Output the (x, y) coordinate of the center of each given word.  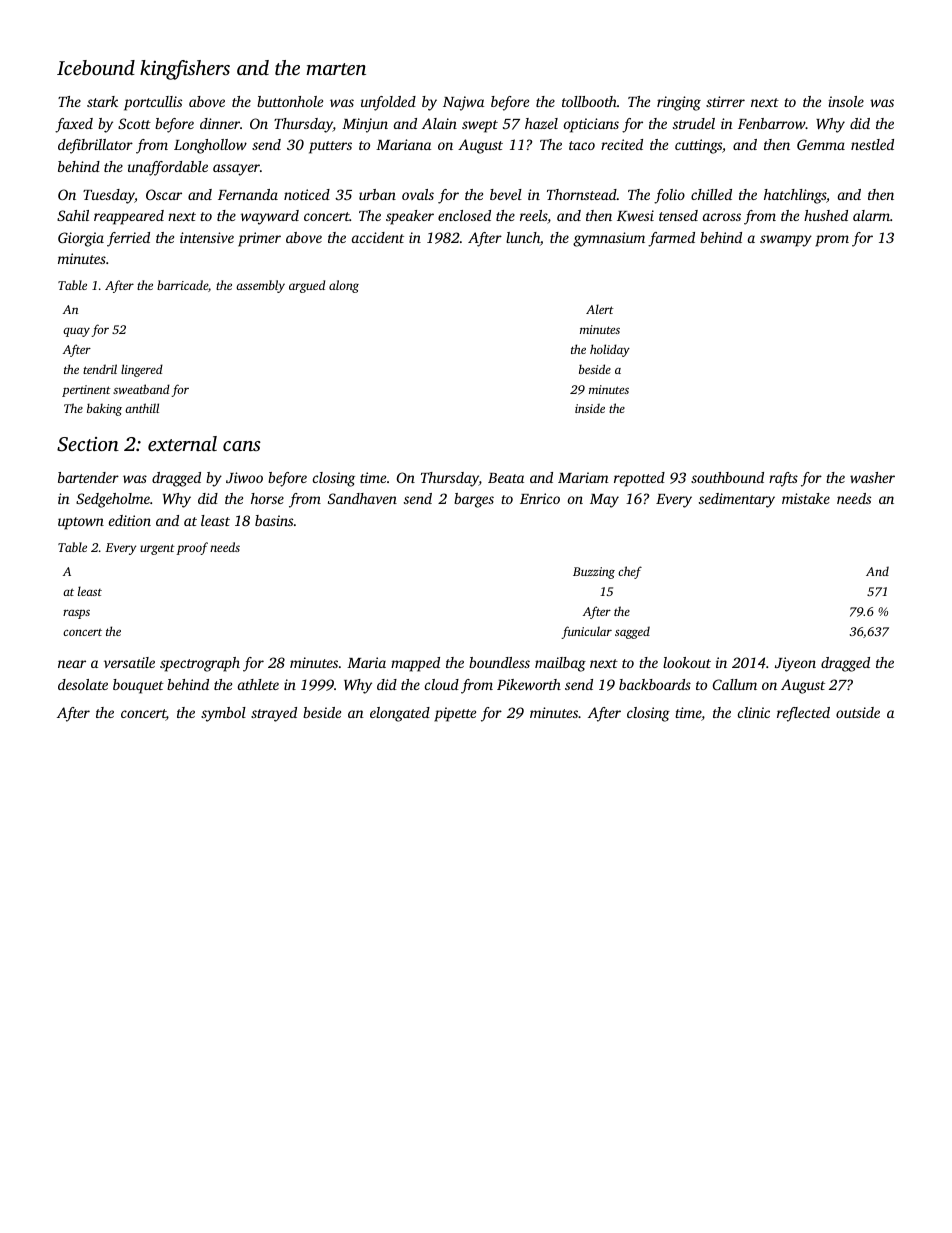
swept (480, 126)
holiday (610, 350)
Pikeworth (529, 684)
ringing (679, 103)
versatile (129, 662)
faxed (74, 125)
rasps (76, 614)
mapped (415, 664)
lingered (142, 370)
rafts (783, 479)
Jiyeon (795, 664)
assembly (260, 286)
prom (832, 241)
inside (590, 408)
